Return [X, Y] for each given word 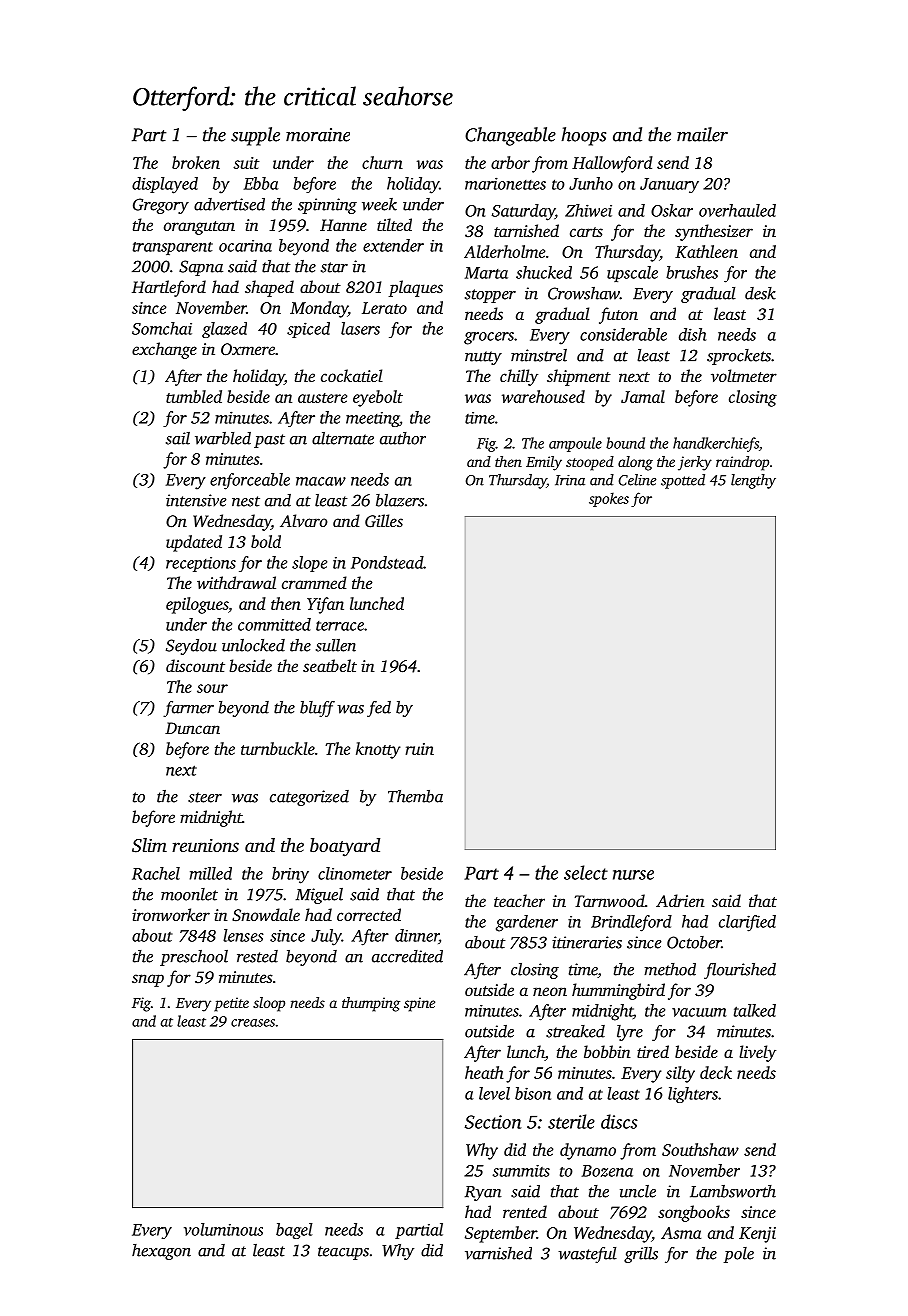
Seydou [191, 647]
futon [618, 315]
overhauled [737, 210]
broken [196, 162]
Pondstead [387, 562]
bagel [294, 1231]
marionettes [505, 183]
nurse [633, 875]
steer [205, 797]
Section [493, 1122]
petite [231, 1004]
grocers [489, 338]
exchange [164, 350]
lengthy [753, 481]
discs [619, 1121]
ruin [419, 749]
